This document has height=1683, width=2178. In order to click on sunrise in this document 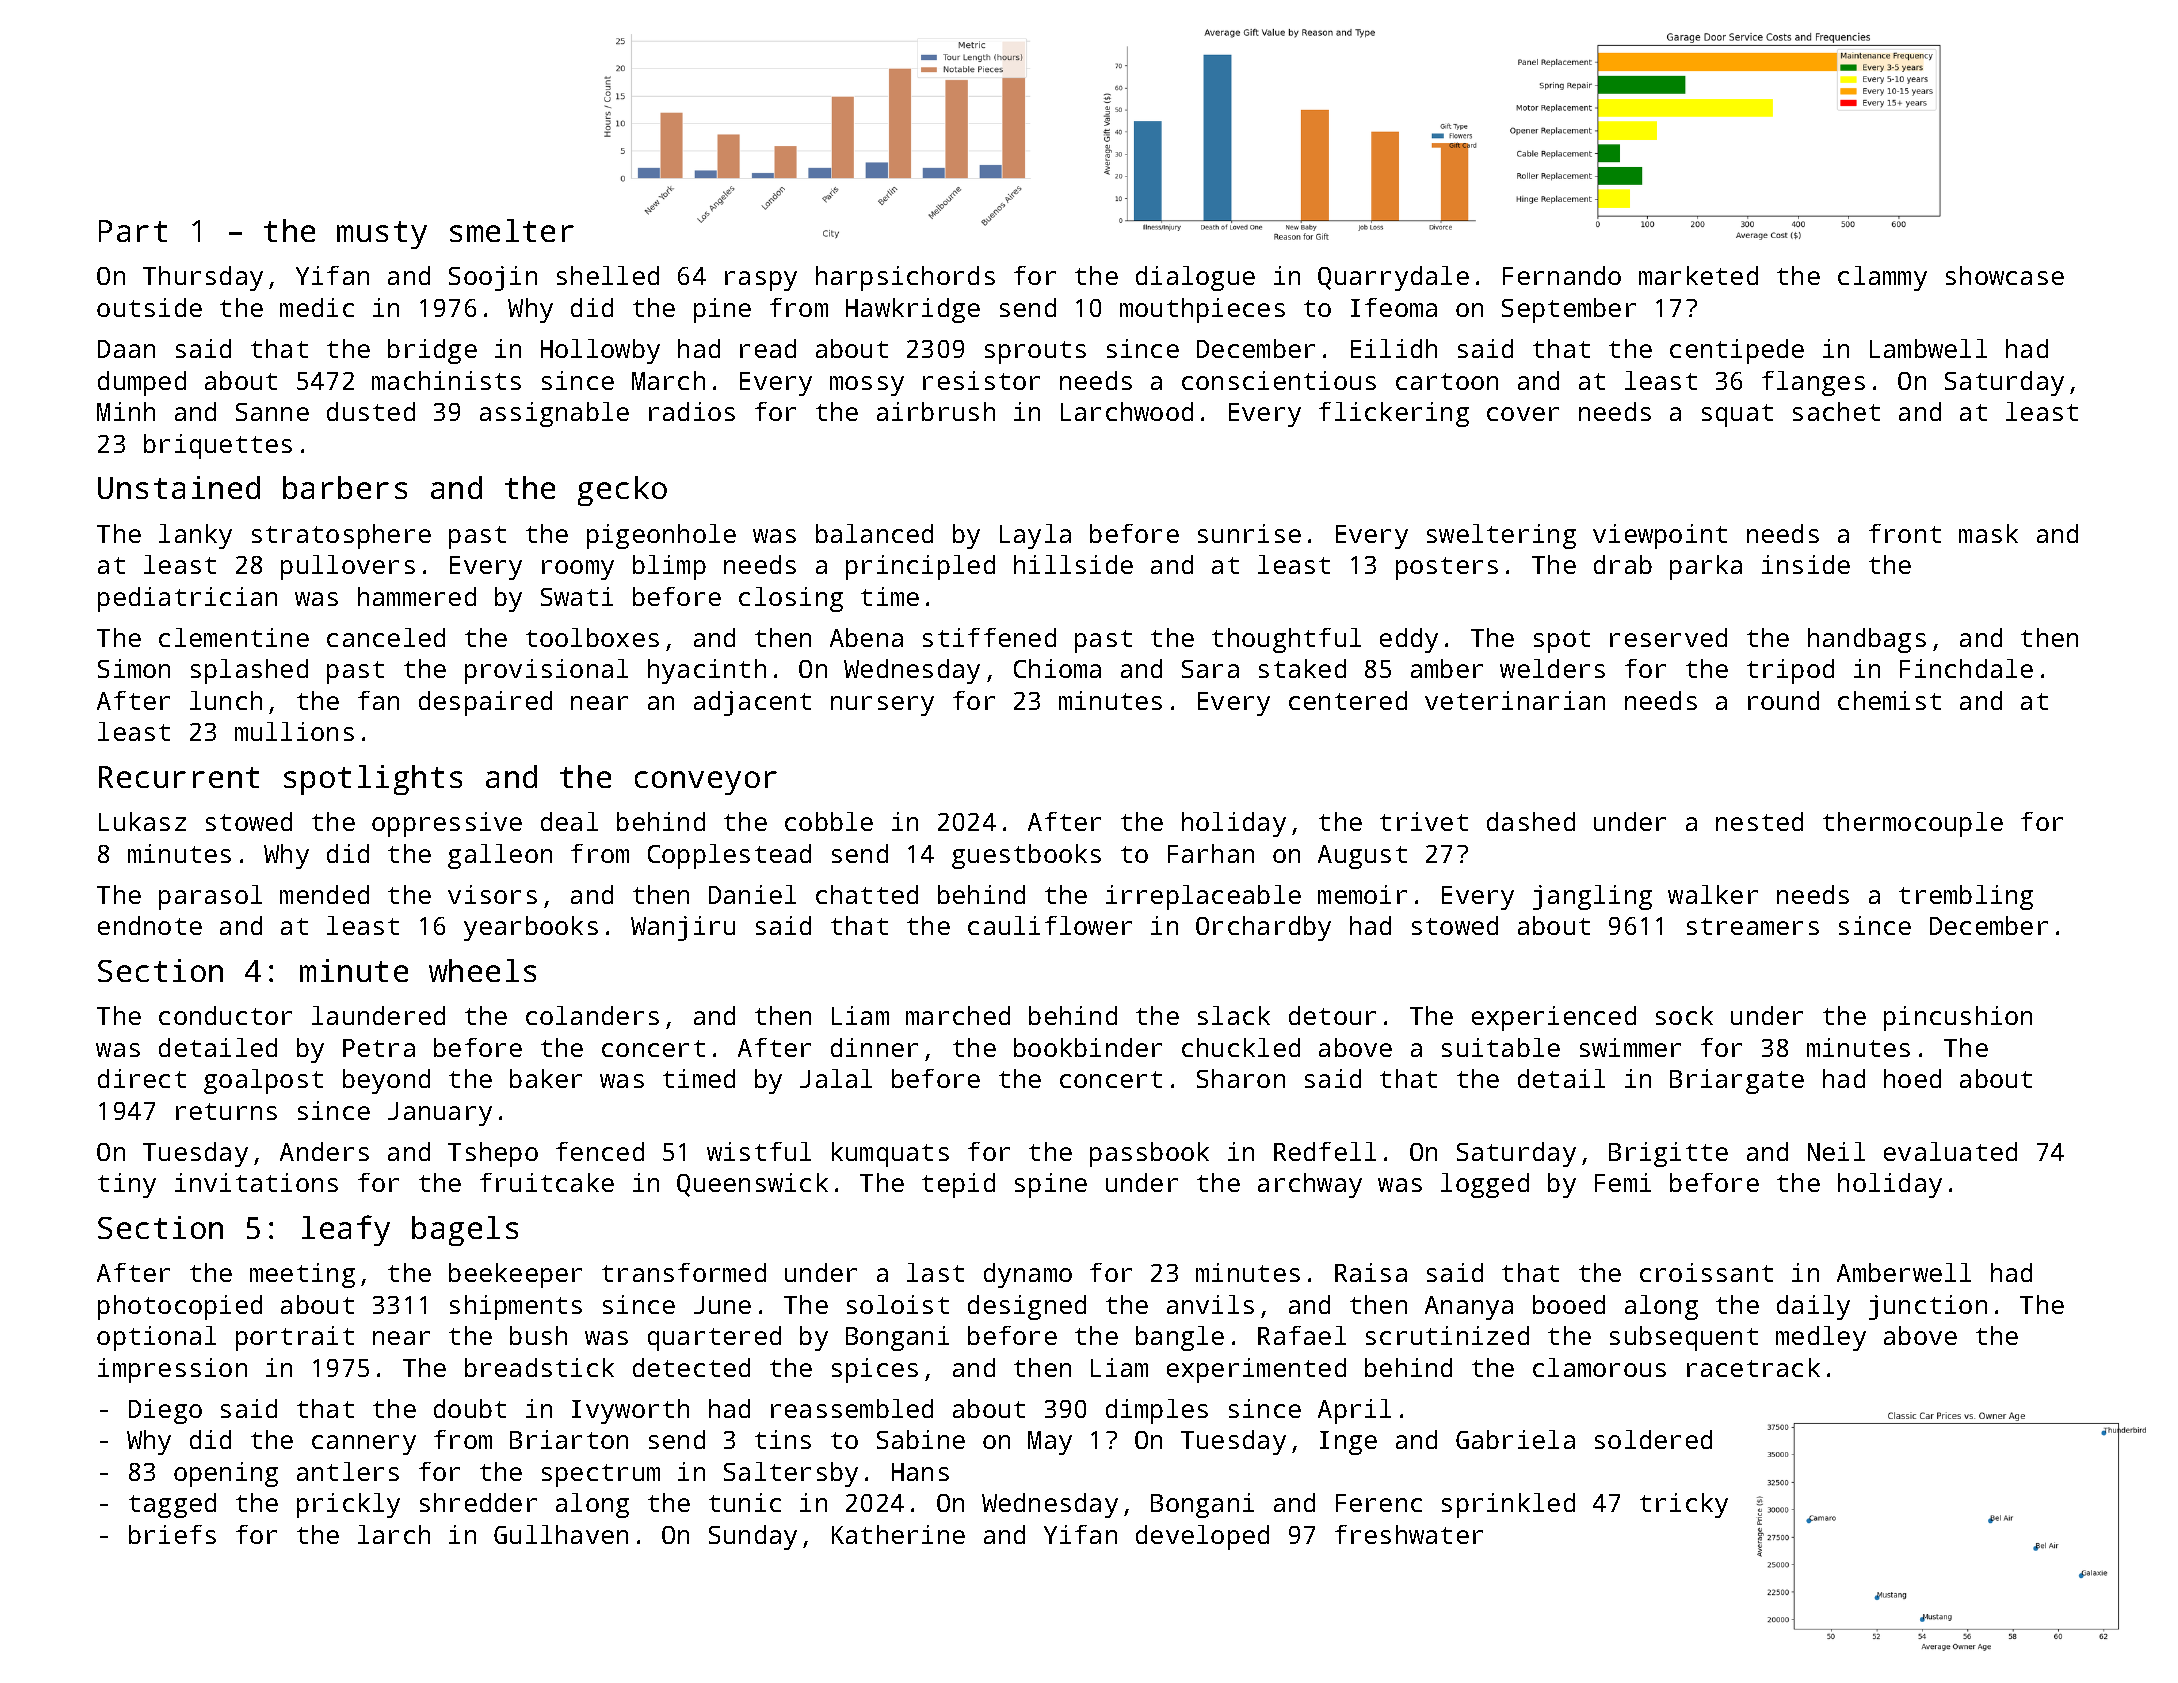, I will do `click(1249, 533)`.
